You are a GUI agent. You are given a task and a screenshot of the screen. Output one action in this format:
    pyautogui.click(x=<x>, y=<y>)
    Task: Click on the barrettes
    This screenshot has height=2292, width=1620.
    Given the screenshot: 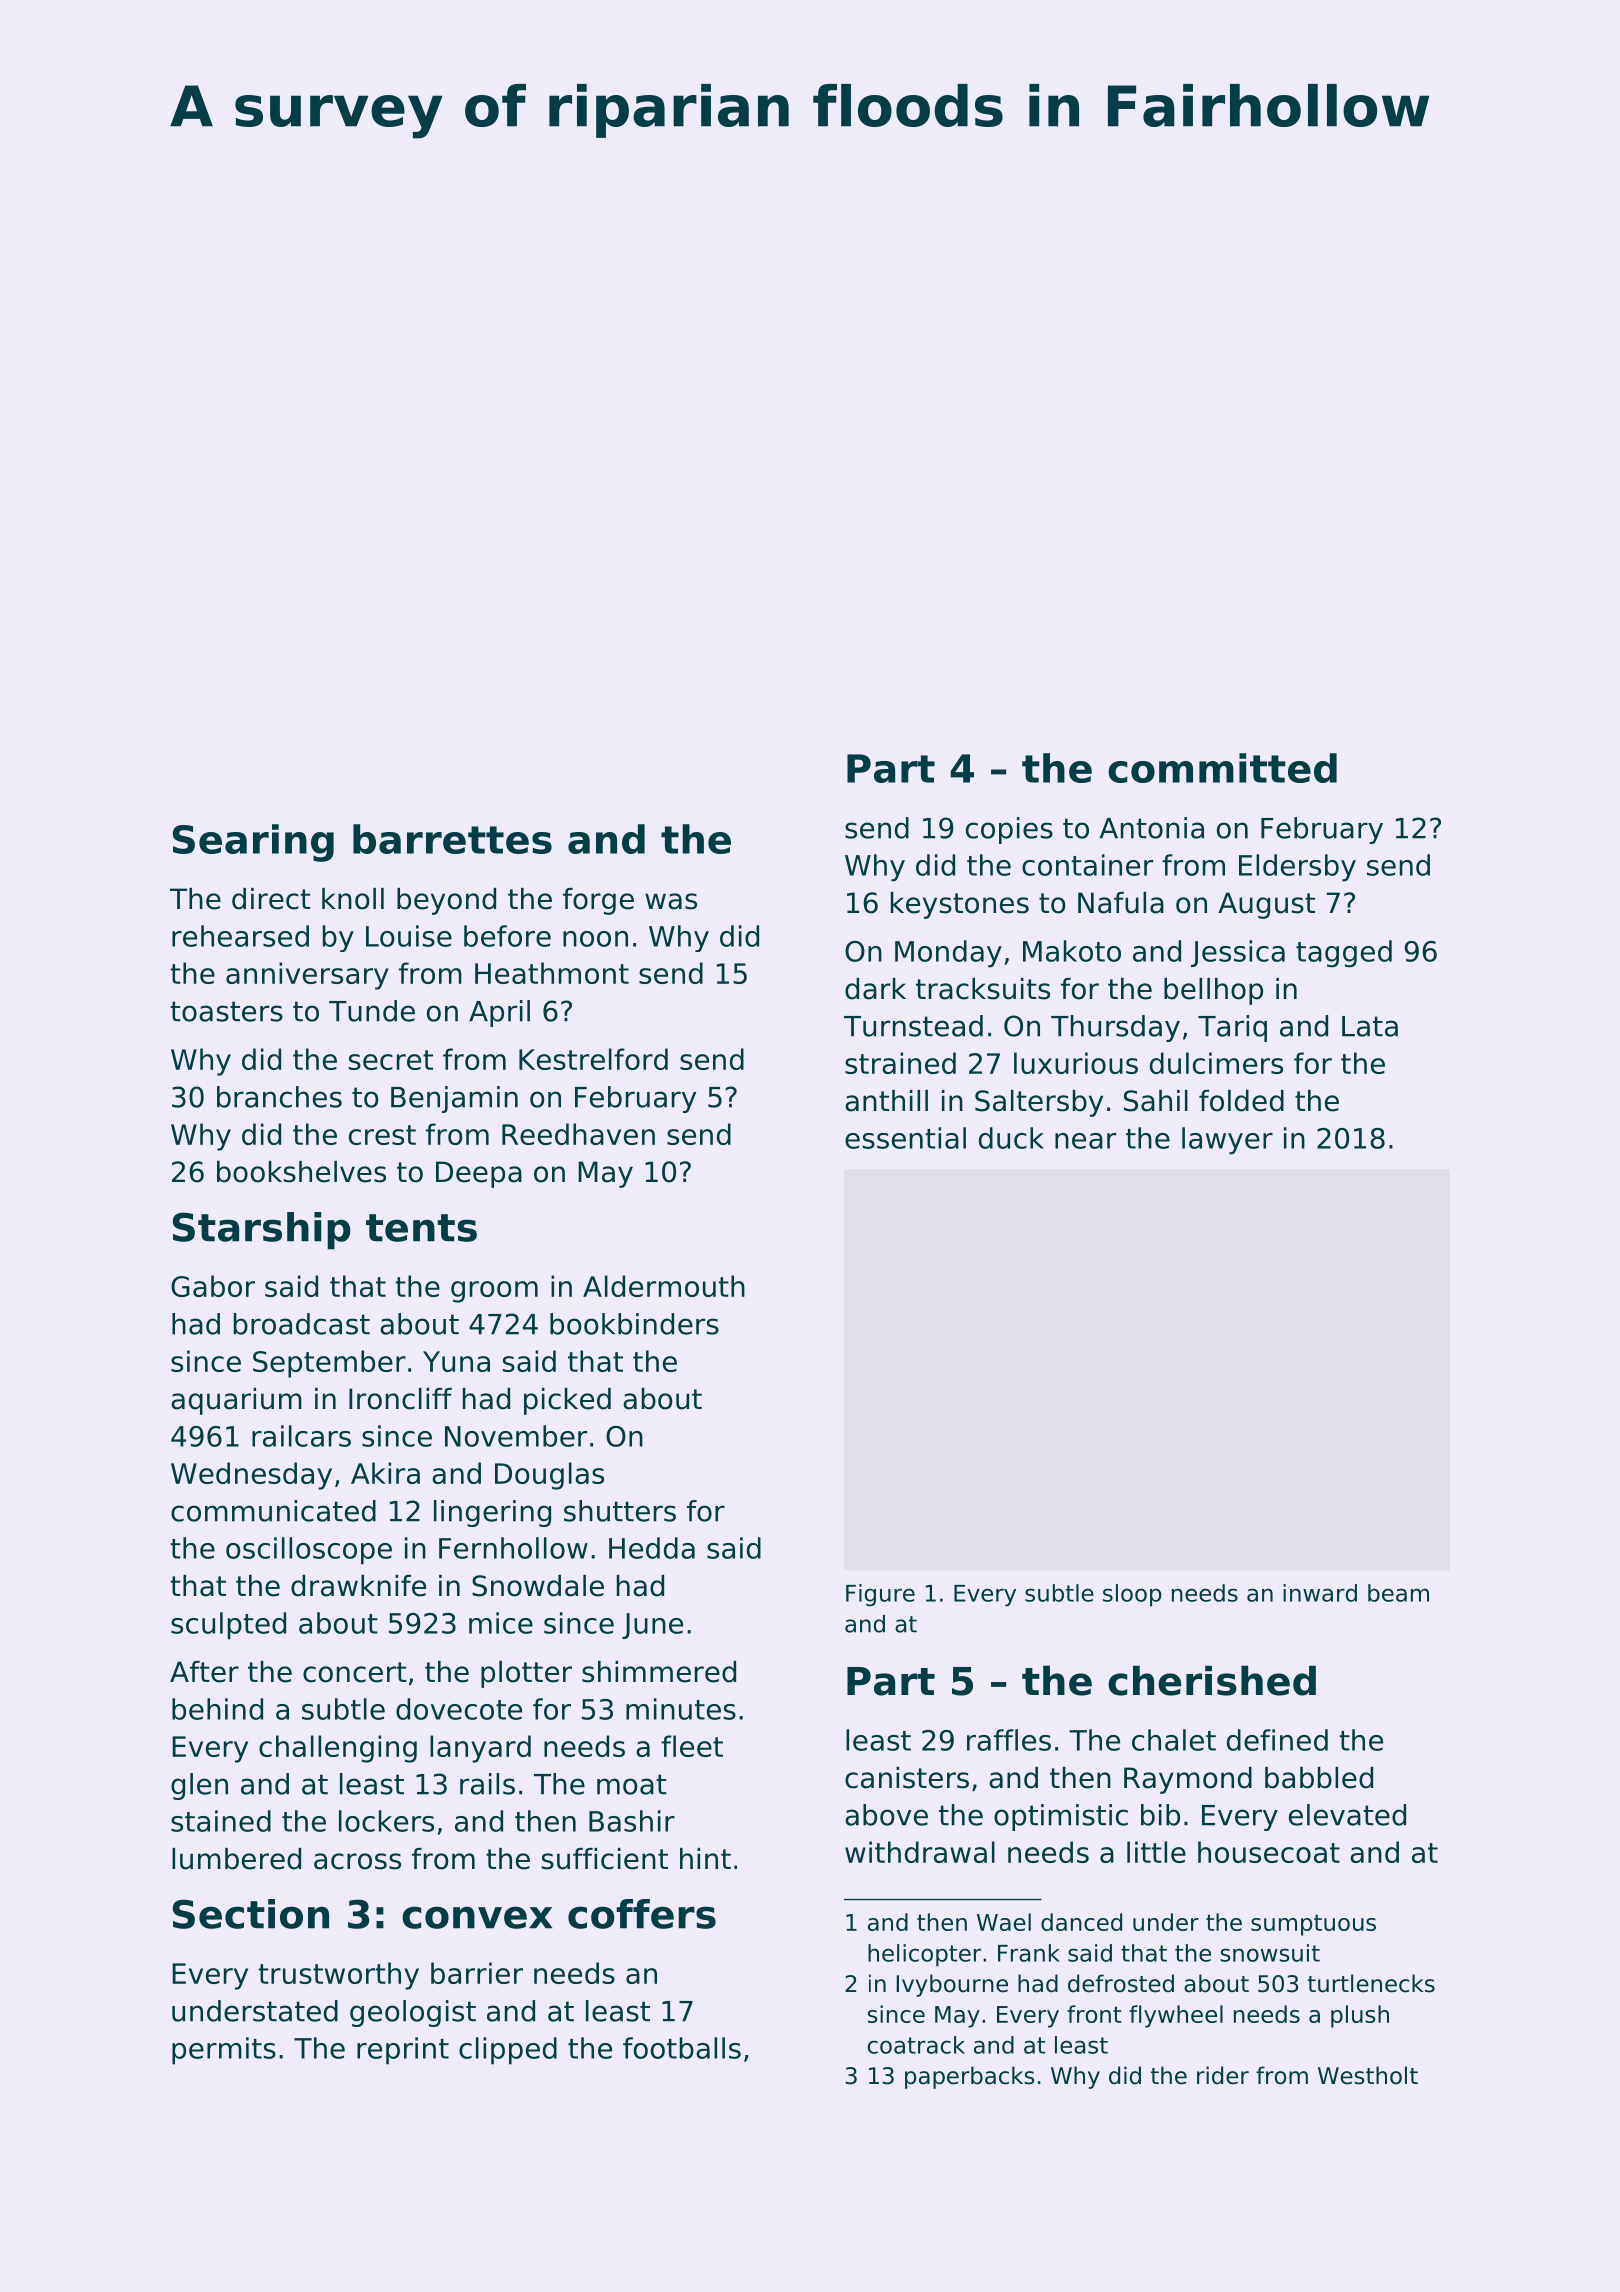 What is the action you would take?
    pyautogui.click(x=452, y=839)
